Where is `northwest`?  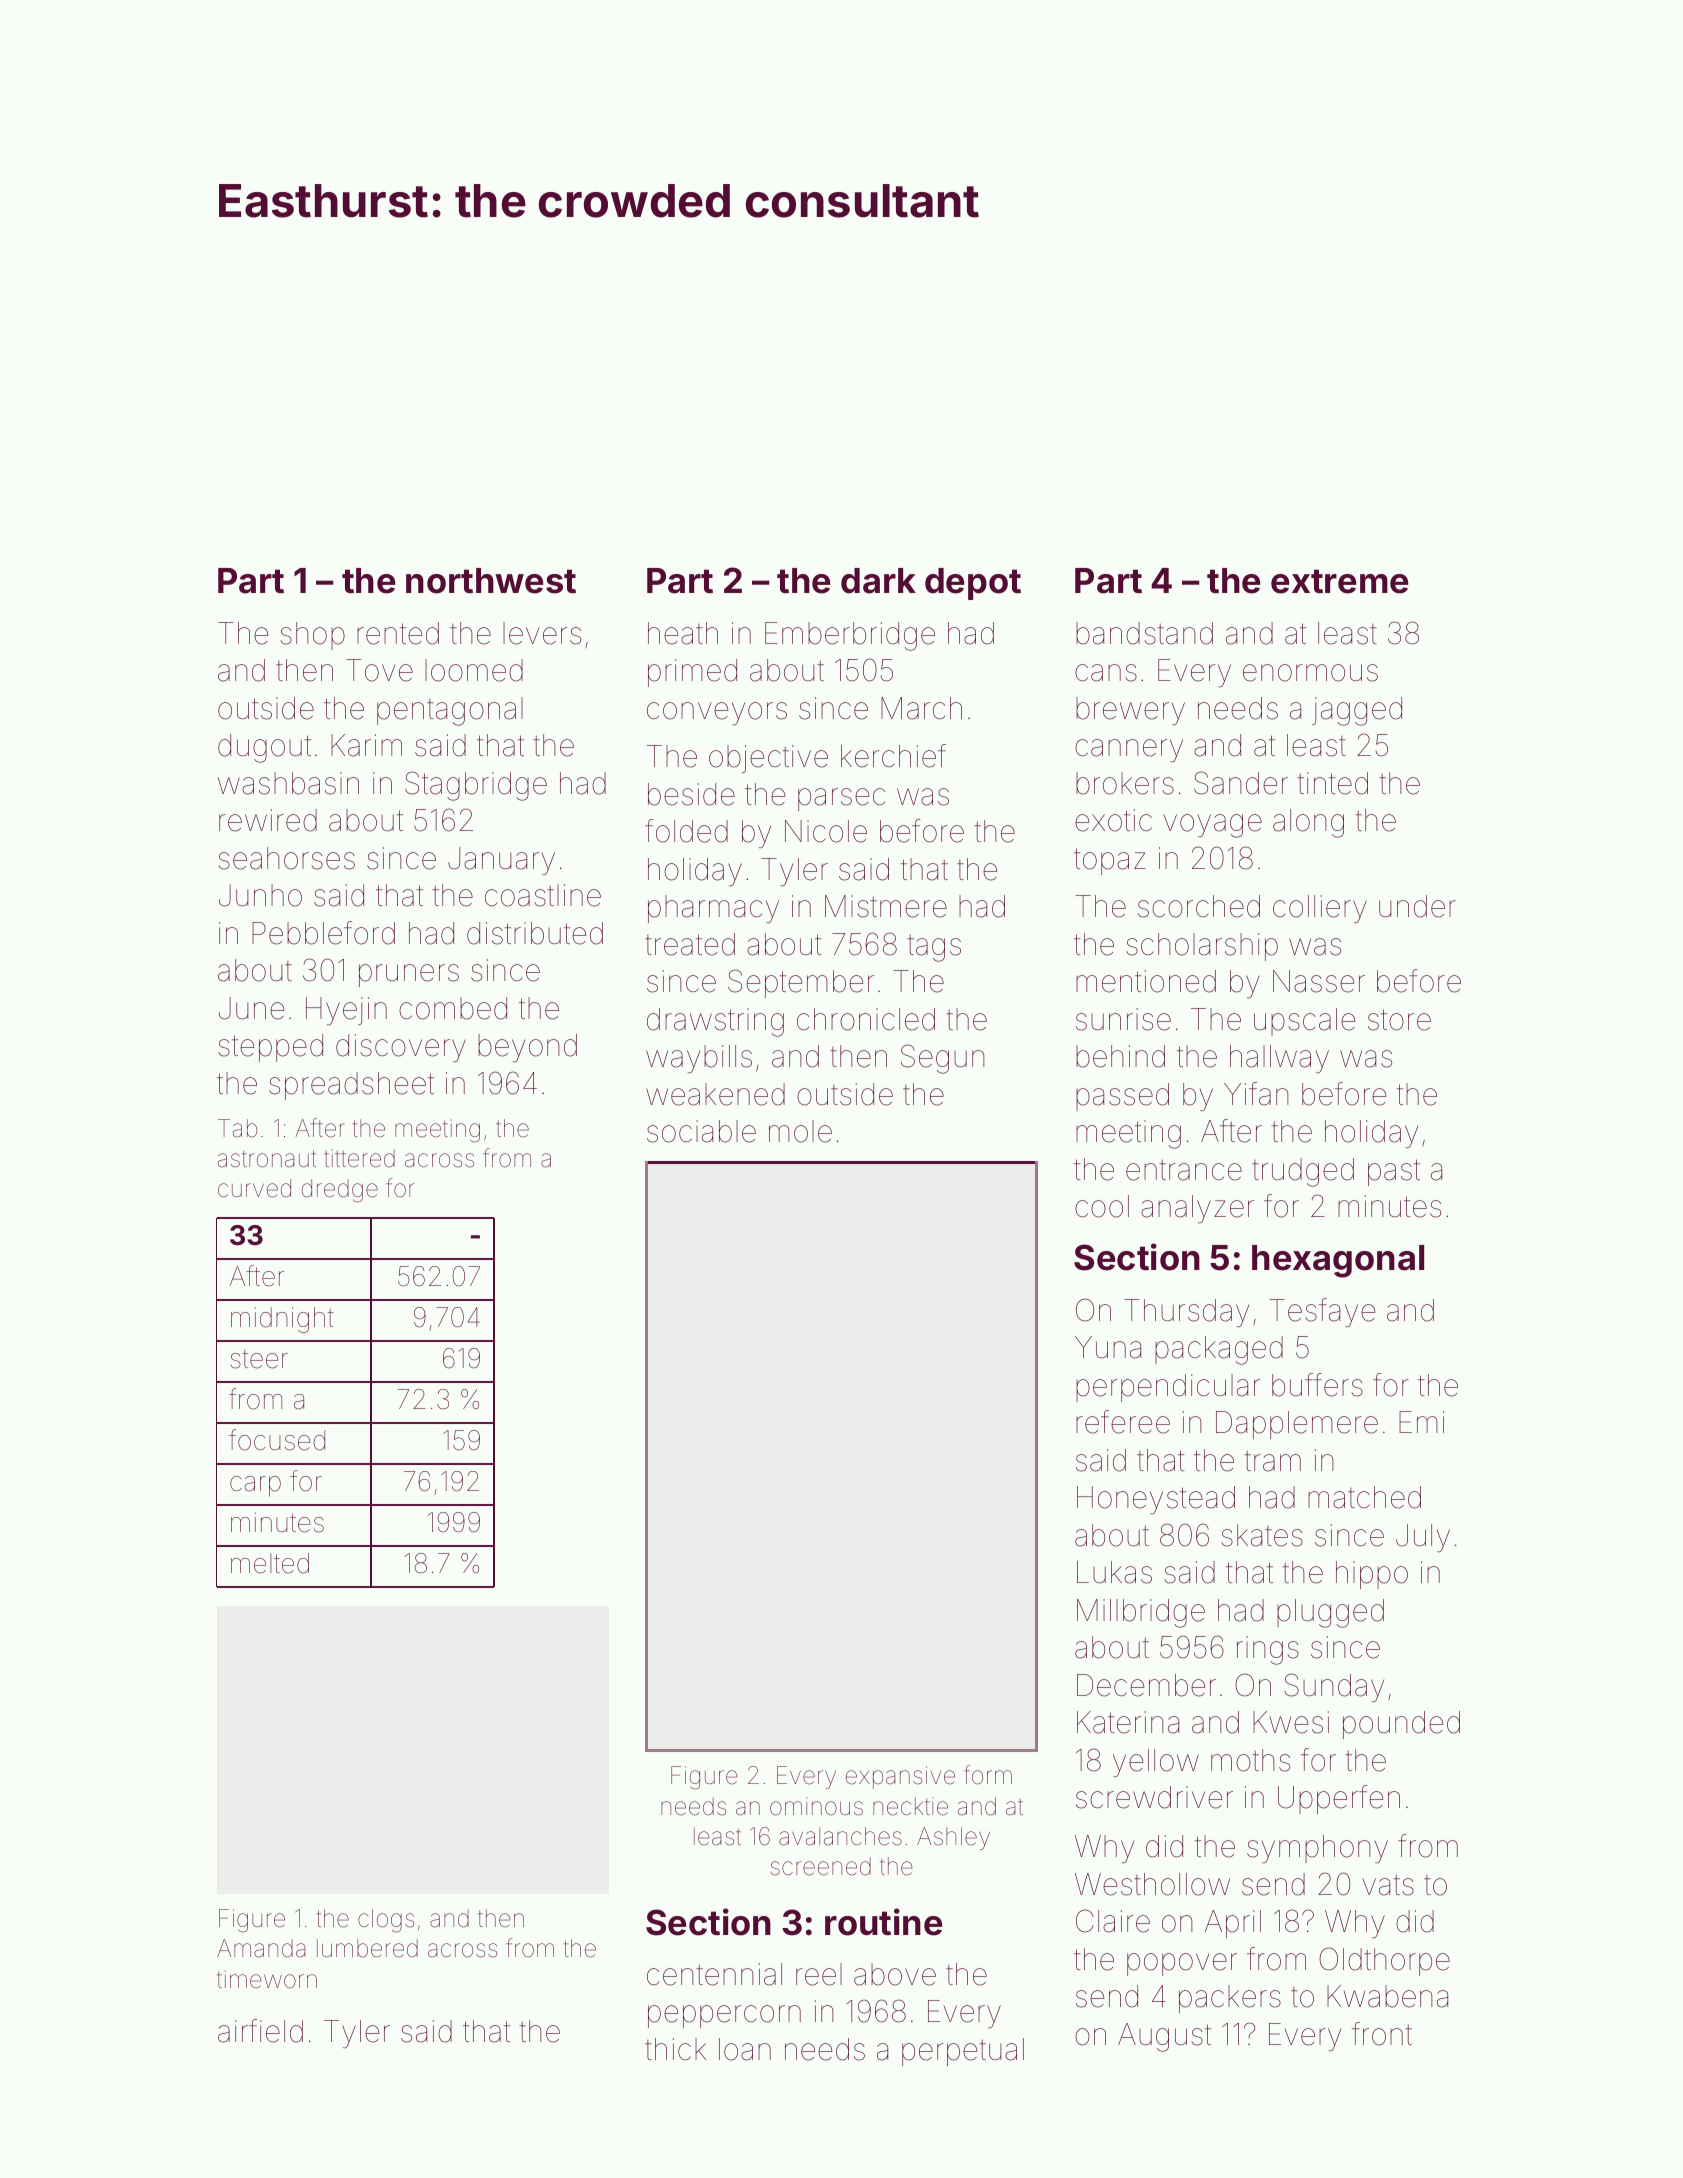 northwest is located at coordinates (491, 581).
